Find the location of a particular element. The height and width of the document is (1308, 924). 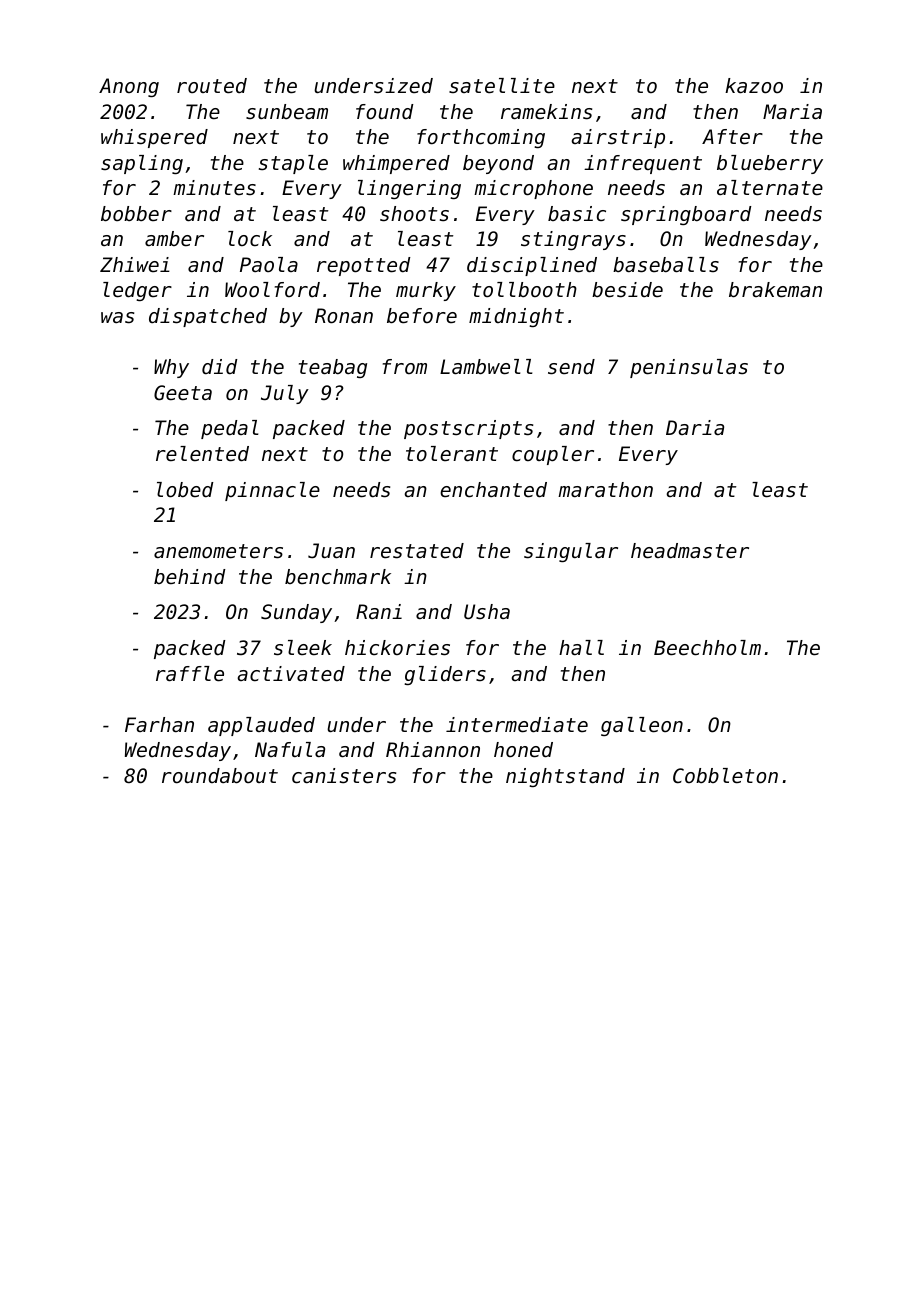

After is located at coordinates (732, 137).
